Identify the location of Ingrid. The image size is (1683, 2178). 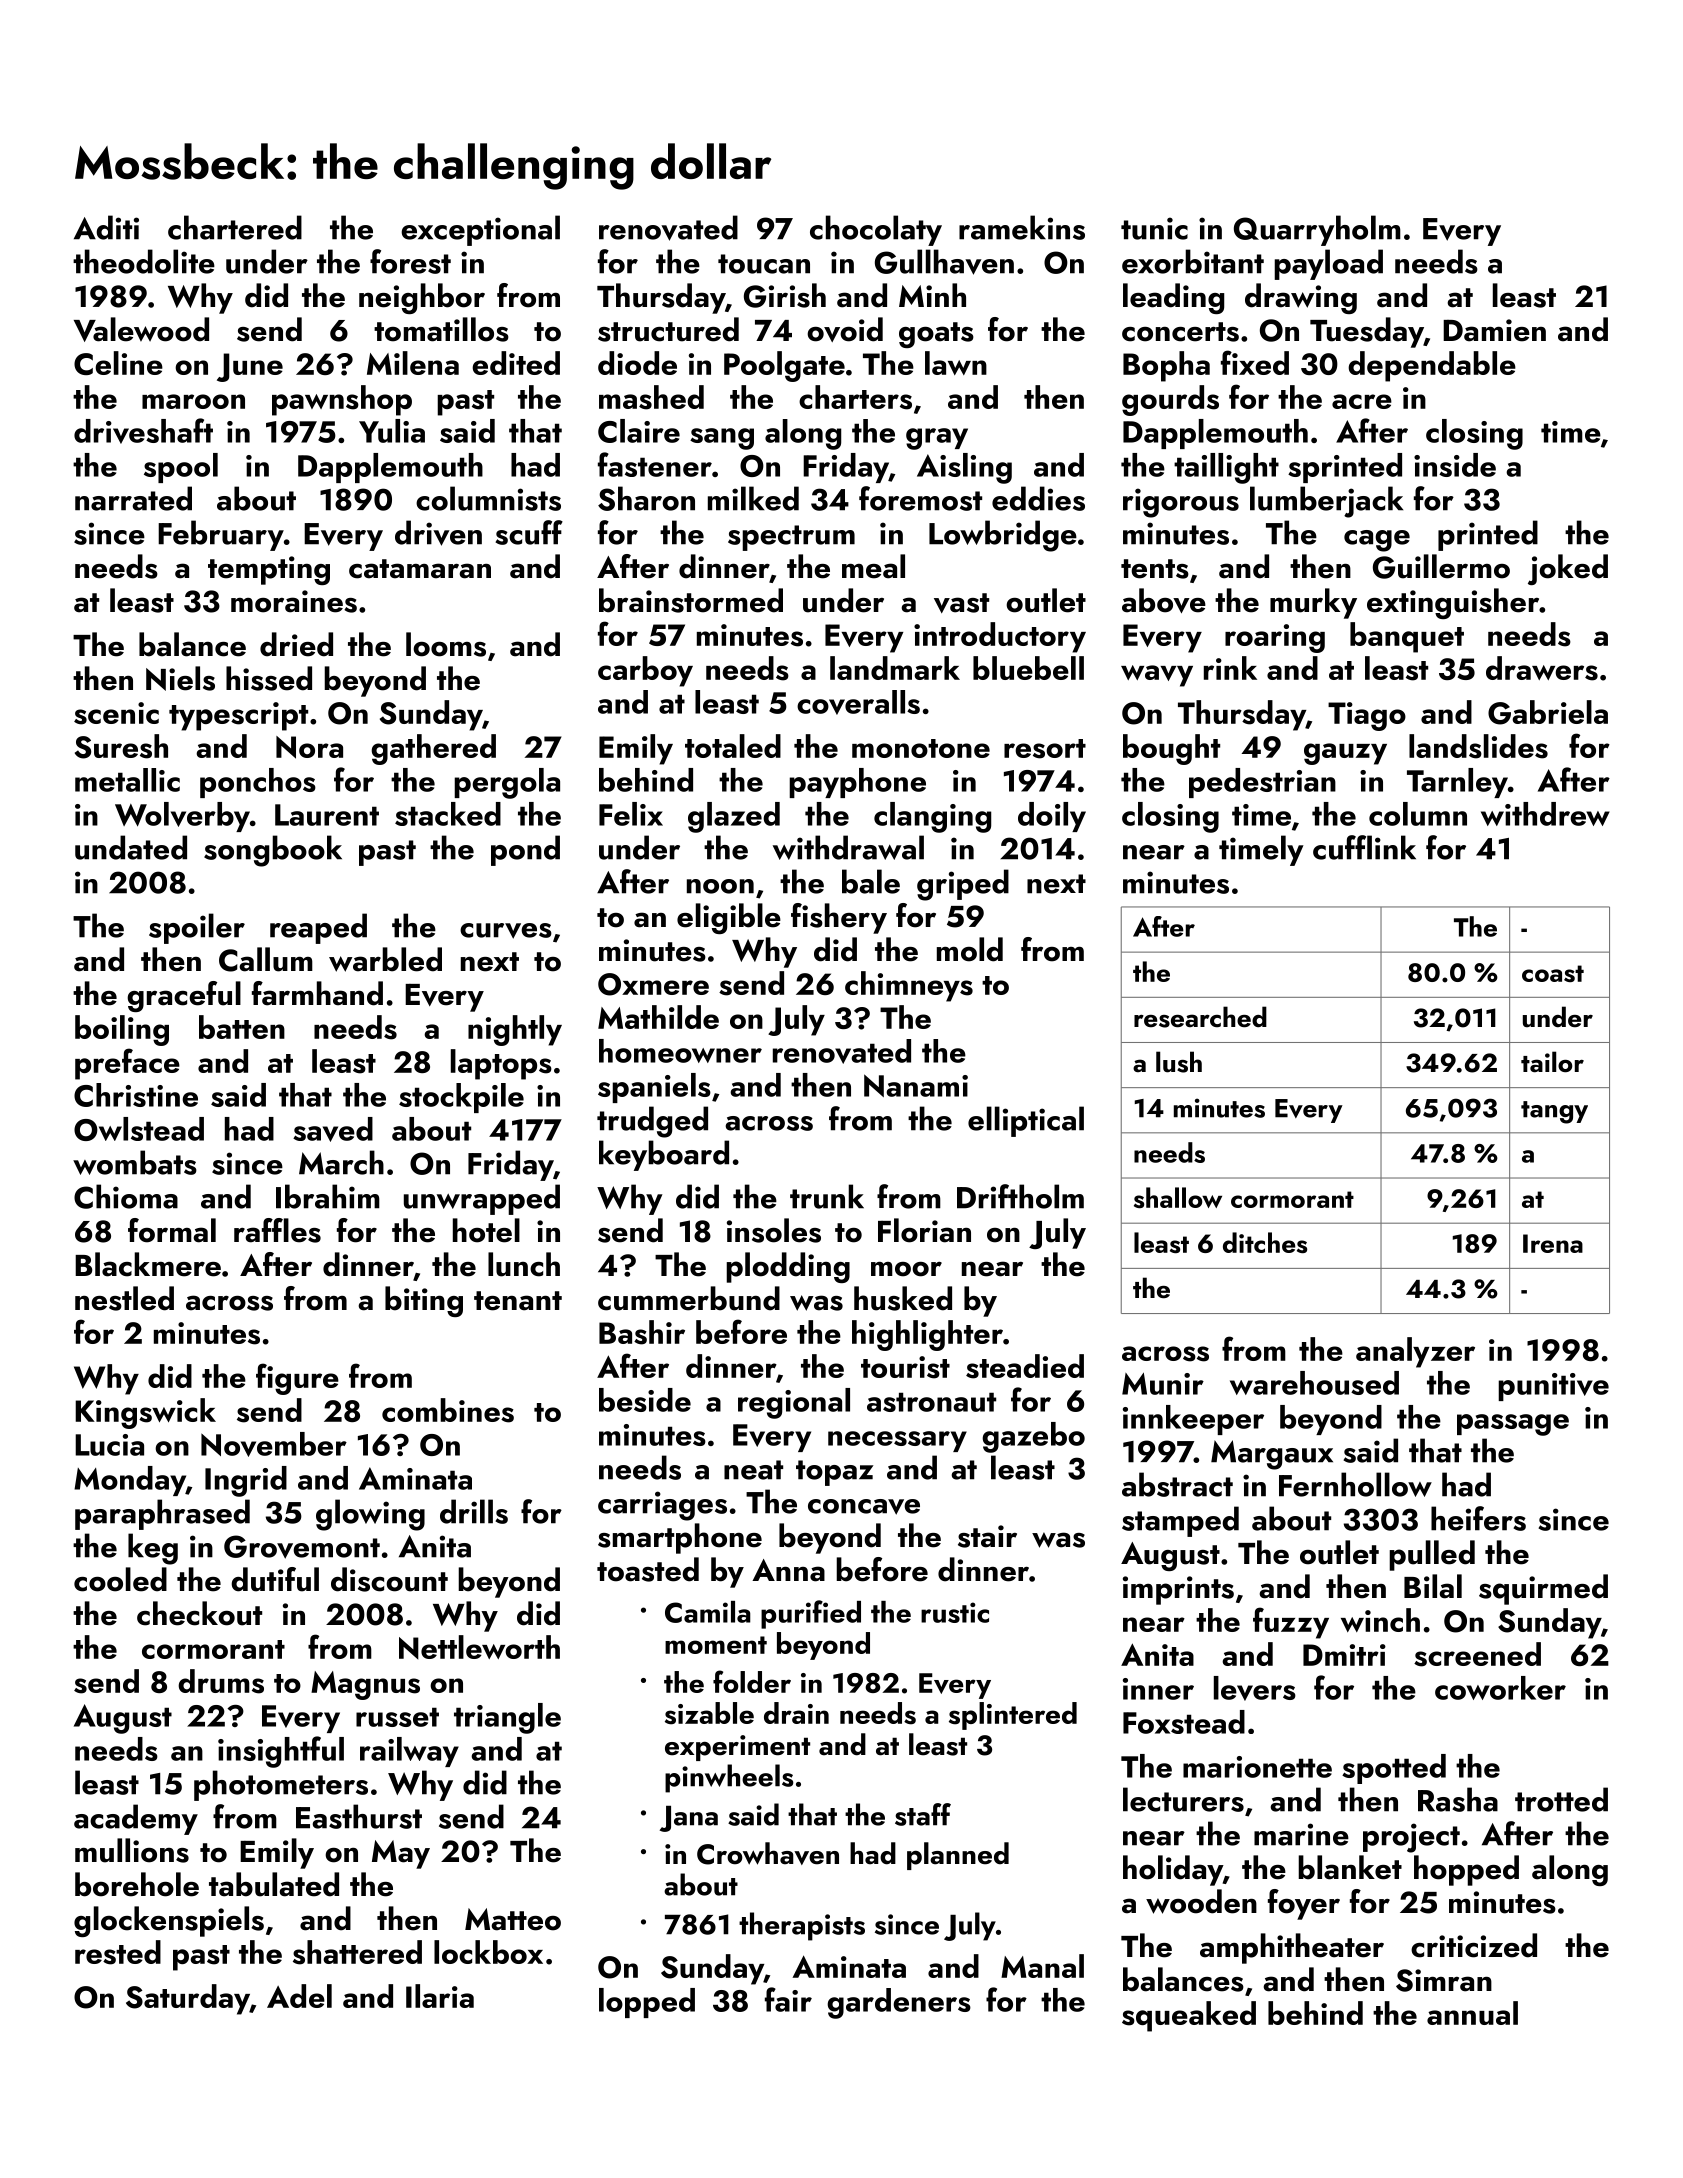
(246, 1481).
